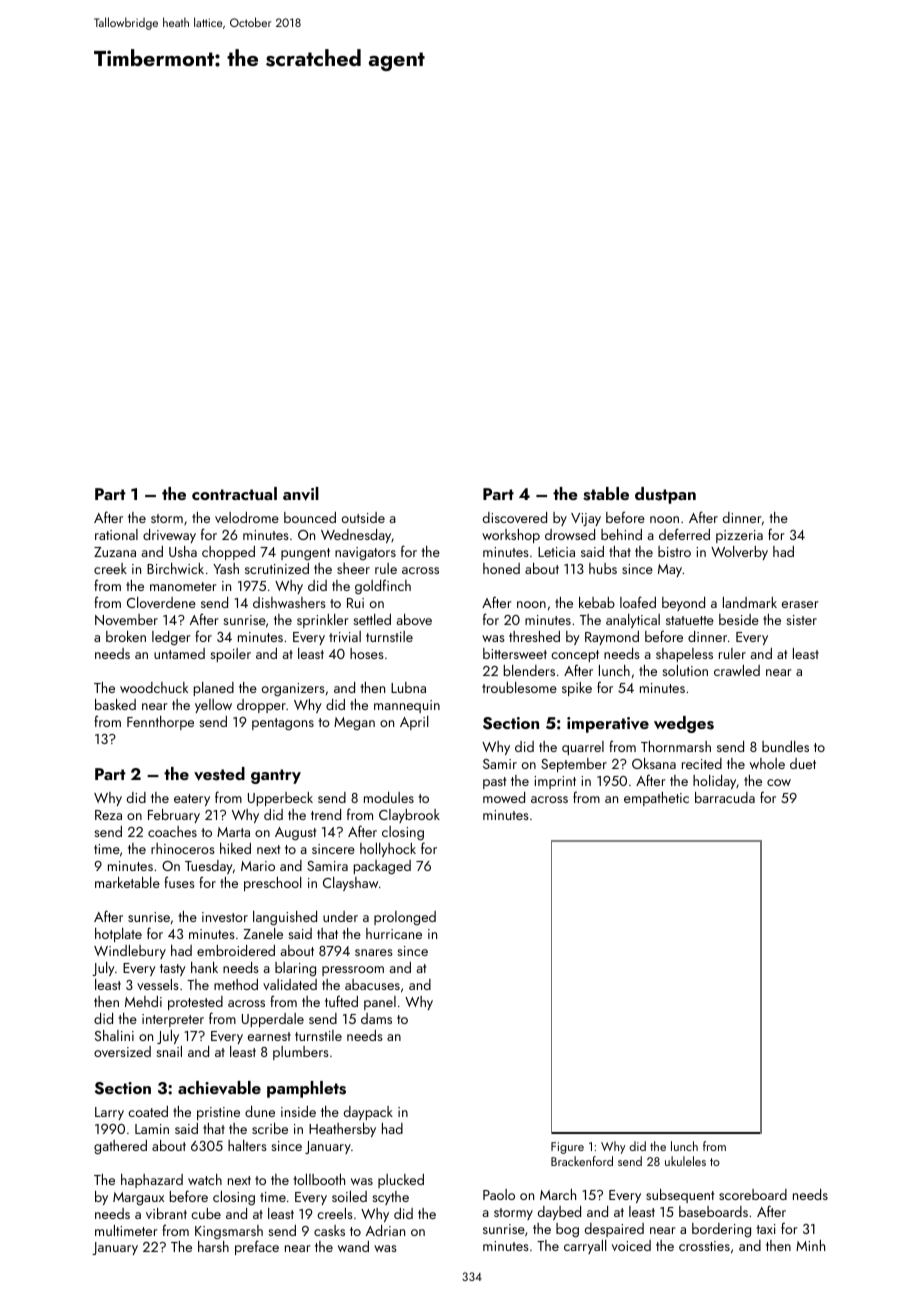 This image has height=1308, width=924. I want to click on contractual, so click(234, 493).
